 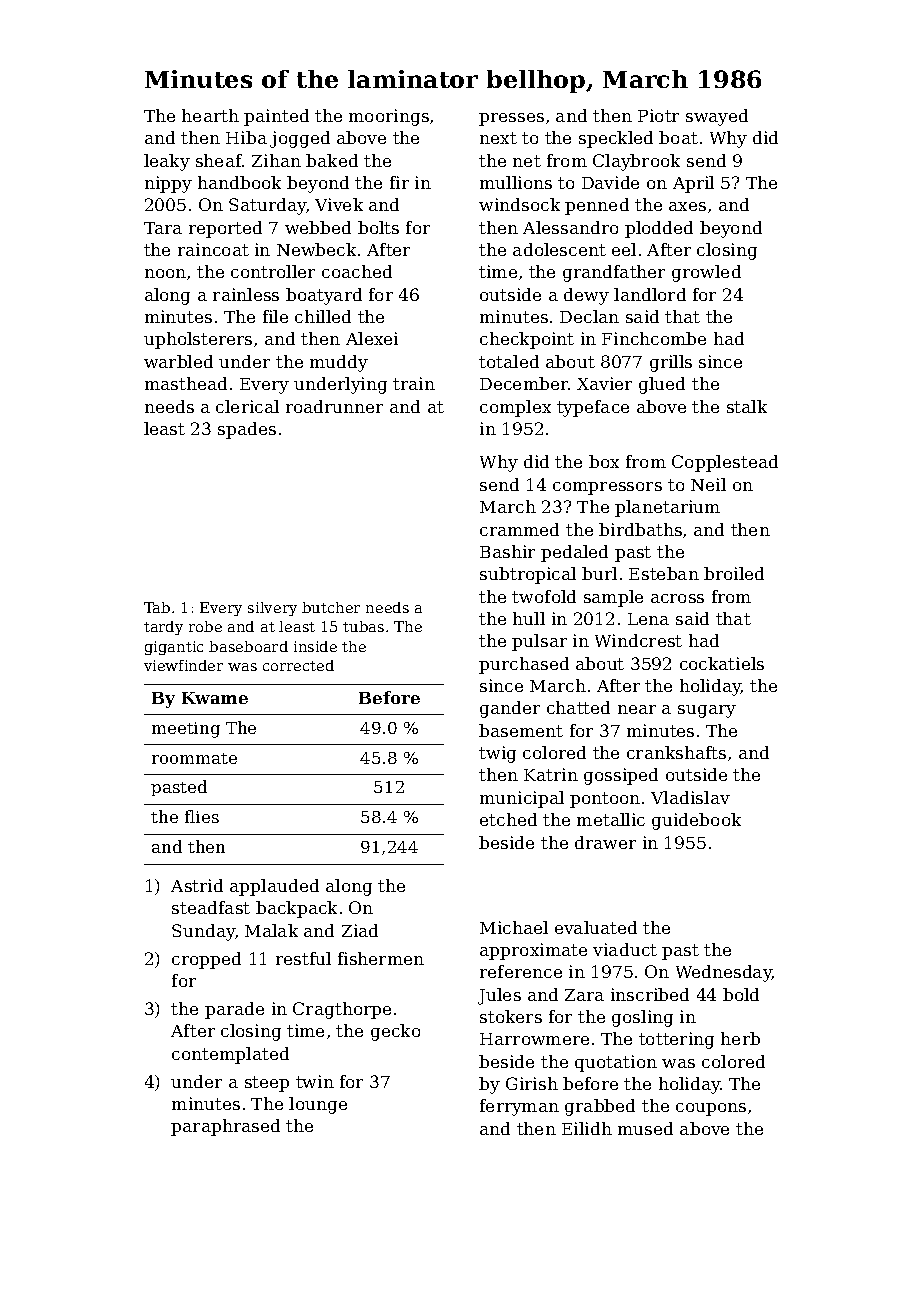 What do you see at coordinates (638, 640) in the page?
I see `Windcrest` at bounding box center [638, 640].
